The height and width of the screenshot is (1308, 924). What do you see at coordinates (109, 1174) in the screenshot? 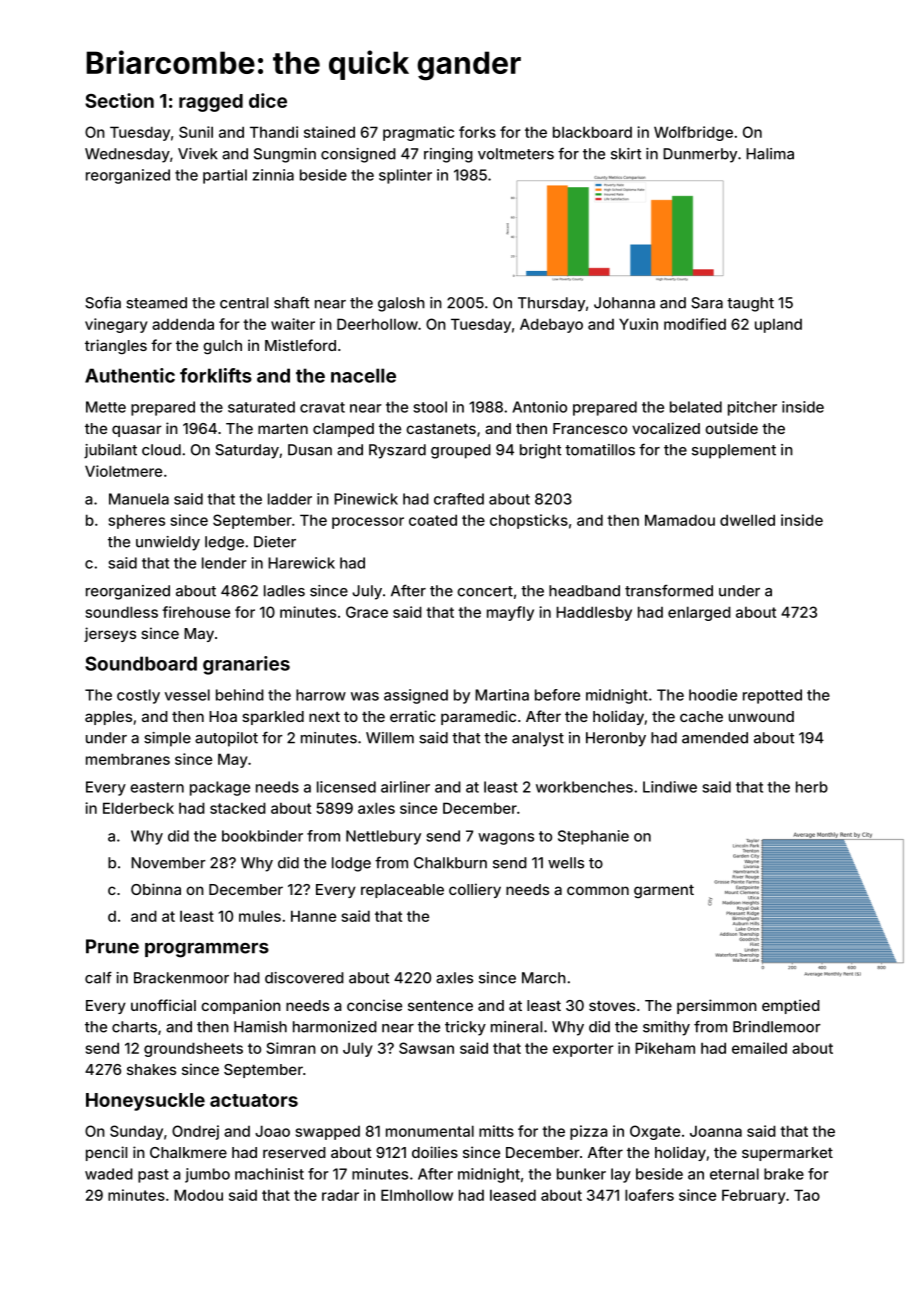
I see `waded` at bounding box center [109, 1174].
